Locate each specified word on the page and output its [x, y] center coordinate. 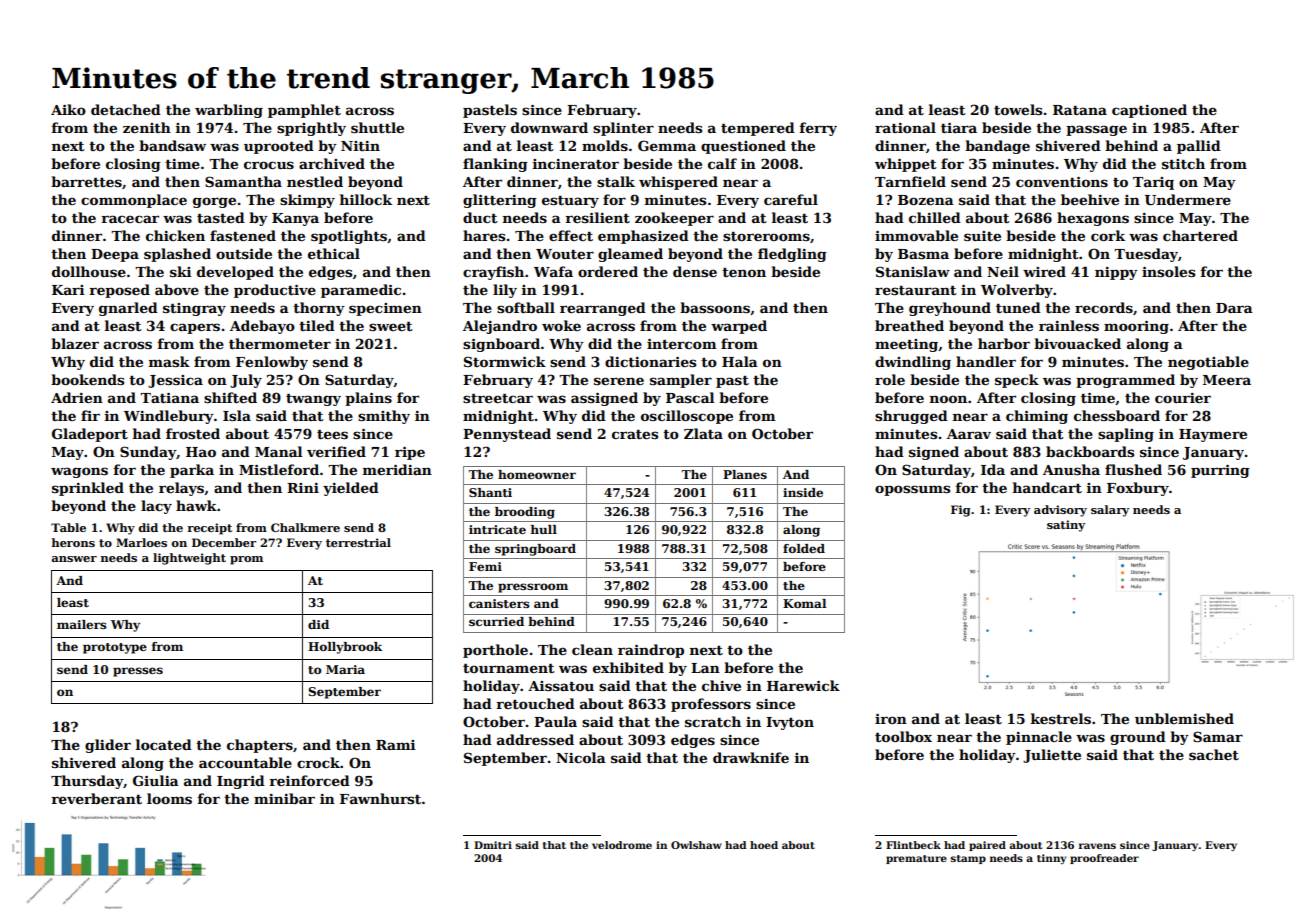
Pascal [690, 397]
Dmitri [493, 845]
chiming [1037, 417]
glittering [500, 201]
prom [246, 560]
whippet [906, 165]
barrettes [86, 181]
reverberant [96, 798]
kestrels [1061, 718]
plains [368, 399]
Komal [804, 603]
